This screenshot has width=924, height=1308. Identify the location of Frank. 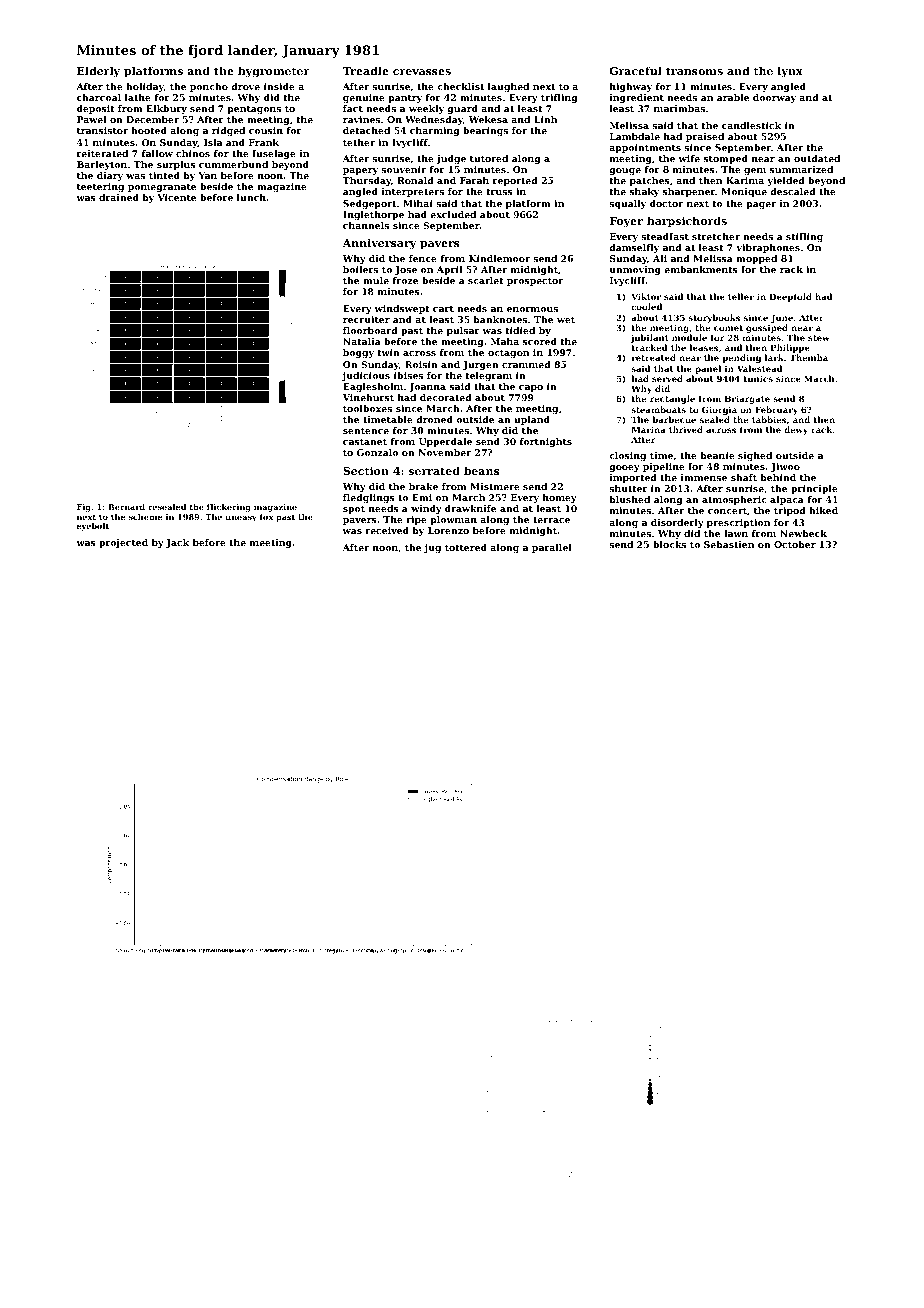
(264, 142).
